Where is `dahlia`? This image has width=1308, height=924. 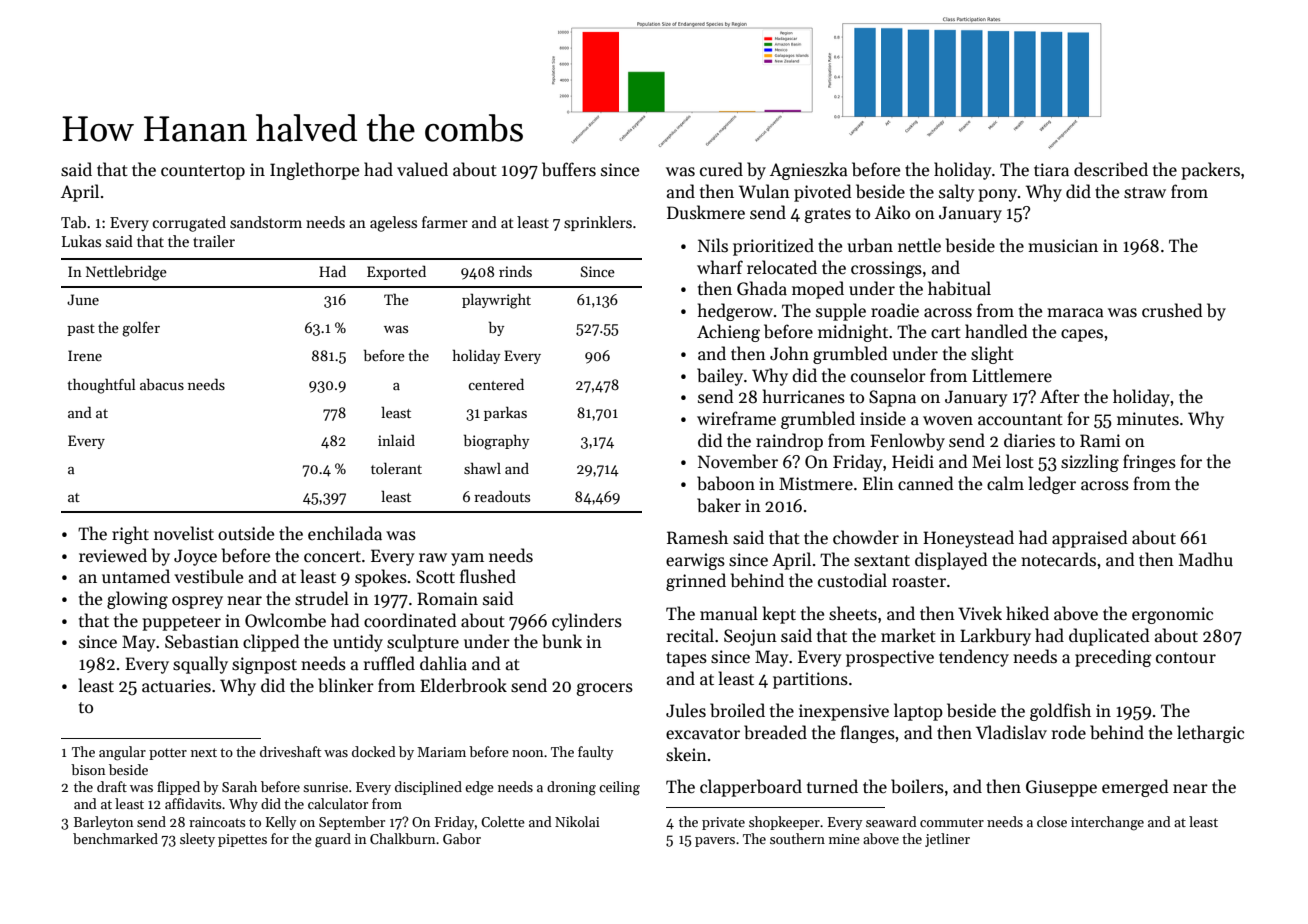 dahlia is located at coordinates (443, 663).
